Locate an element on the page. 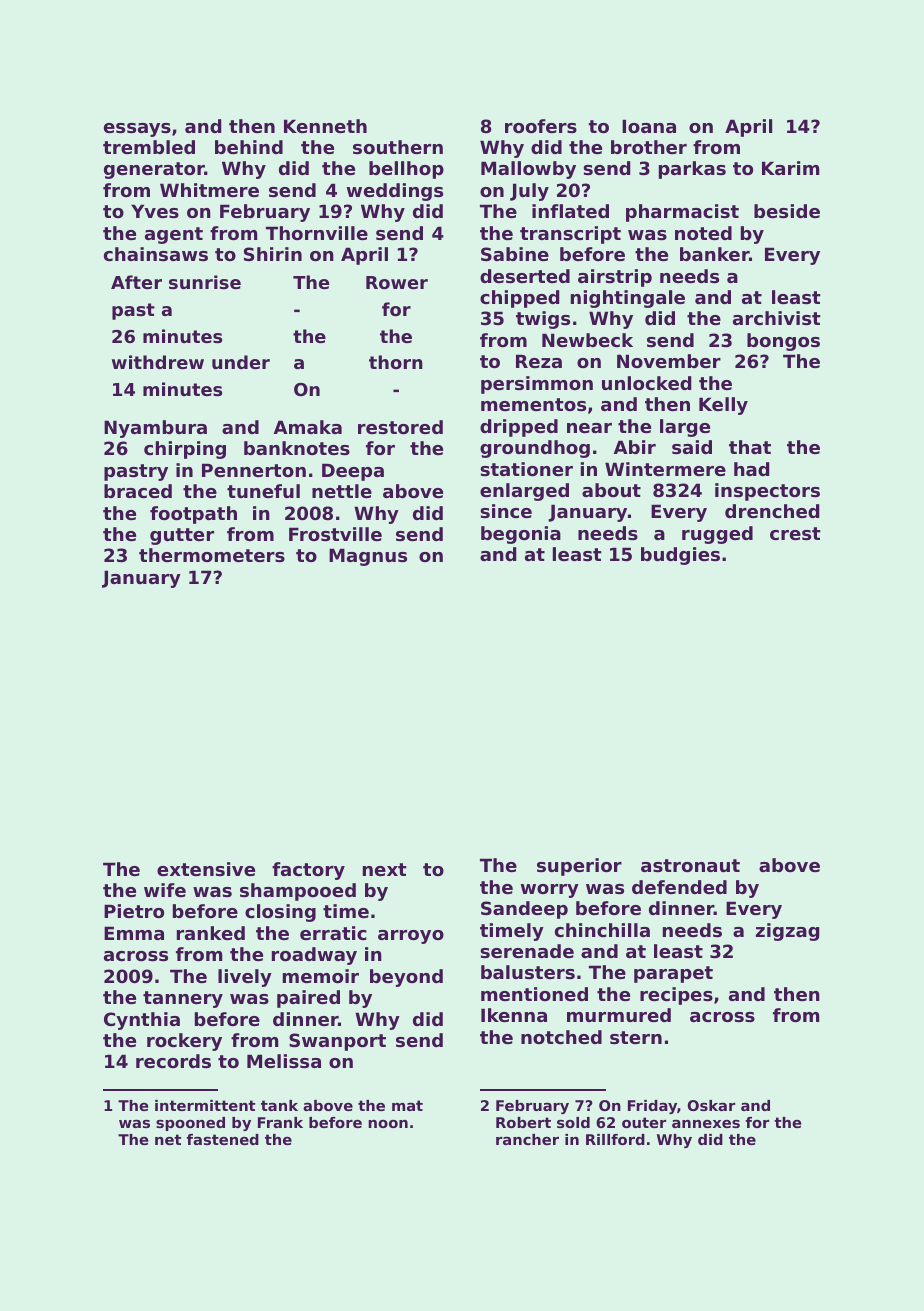  Wintermere is located at coordinates (665, 469).
